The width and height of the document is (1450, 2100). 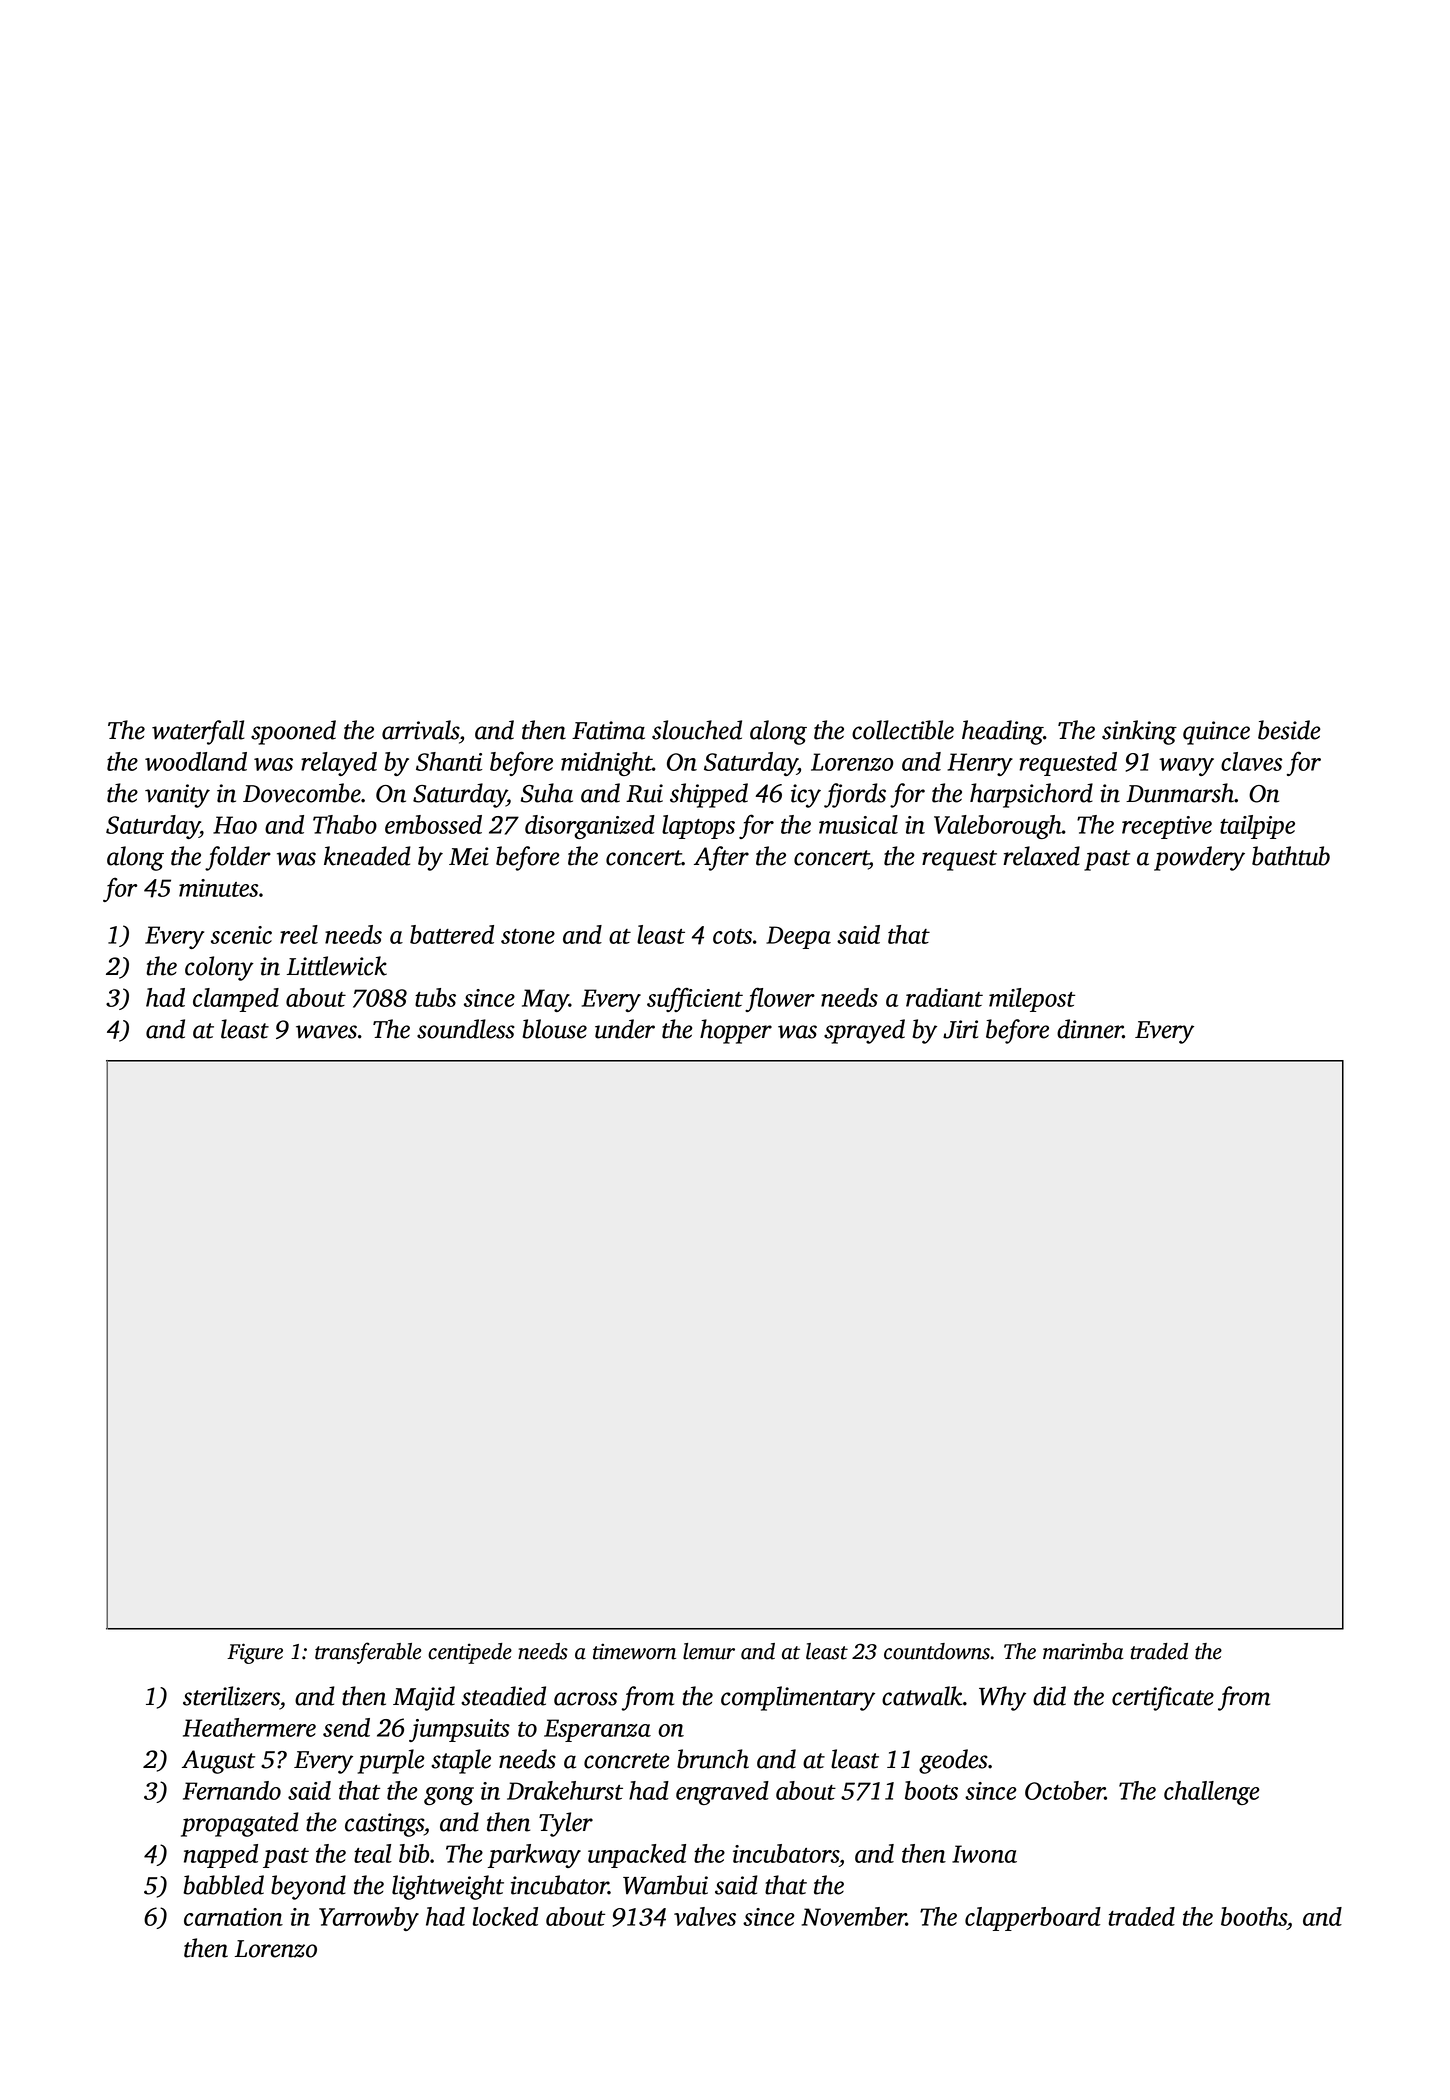 What do you see at coordinates (233, 1917) in the document?
I see `carnation` at bounding box center [233, 1917].
